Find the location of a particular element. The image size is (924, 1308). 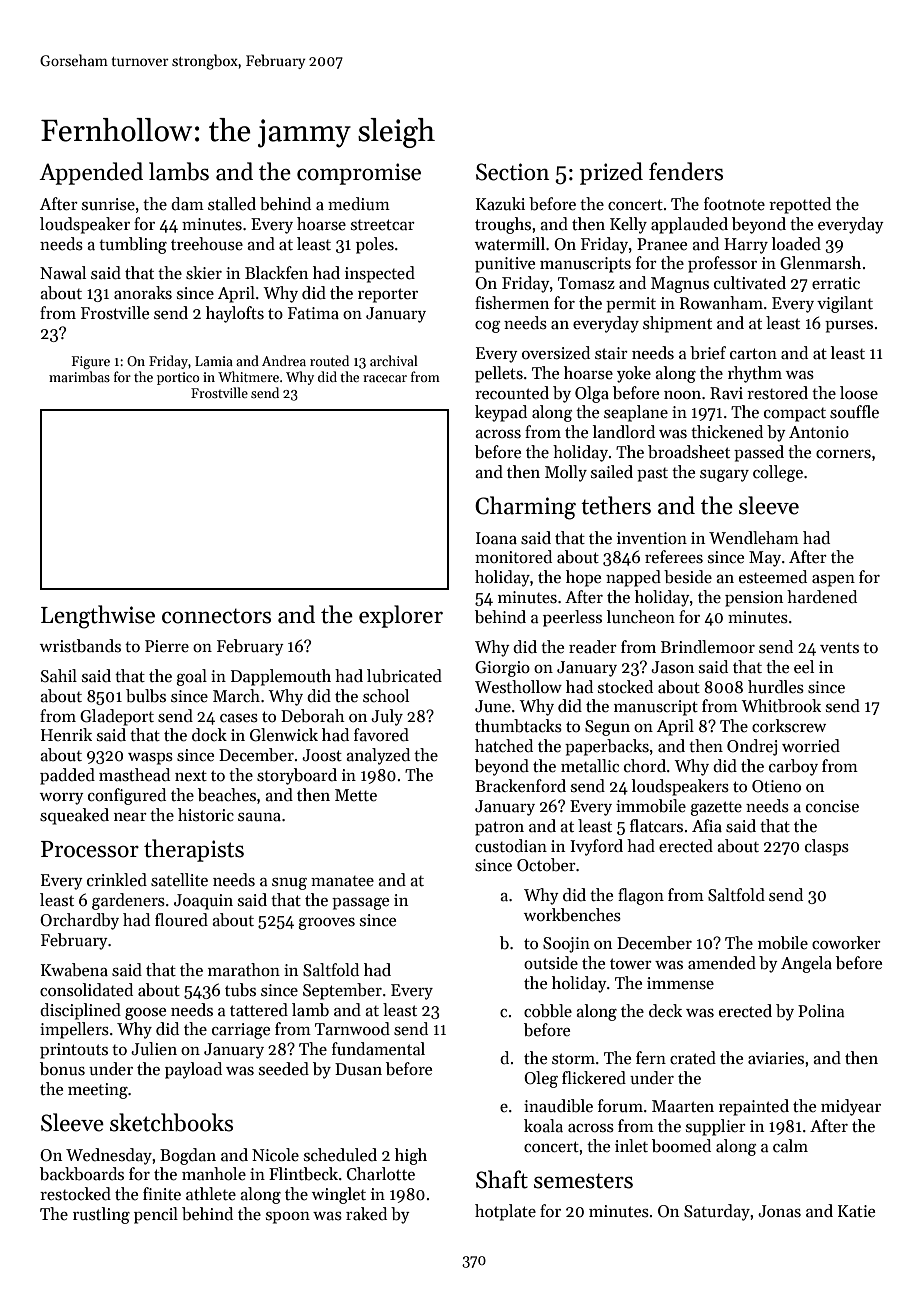

Ivyford is located at coordinates (596, 847).
